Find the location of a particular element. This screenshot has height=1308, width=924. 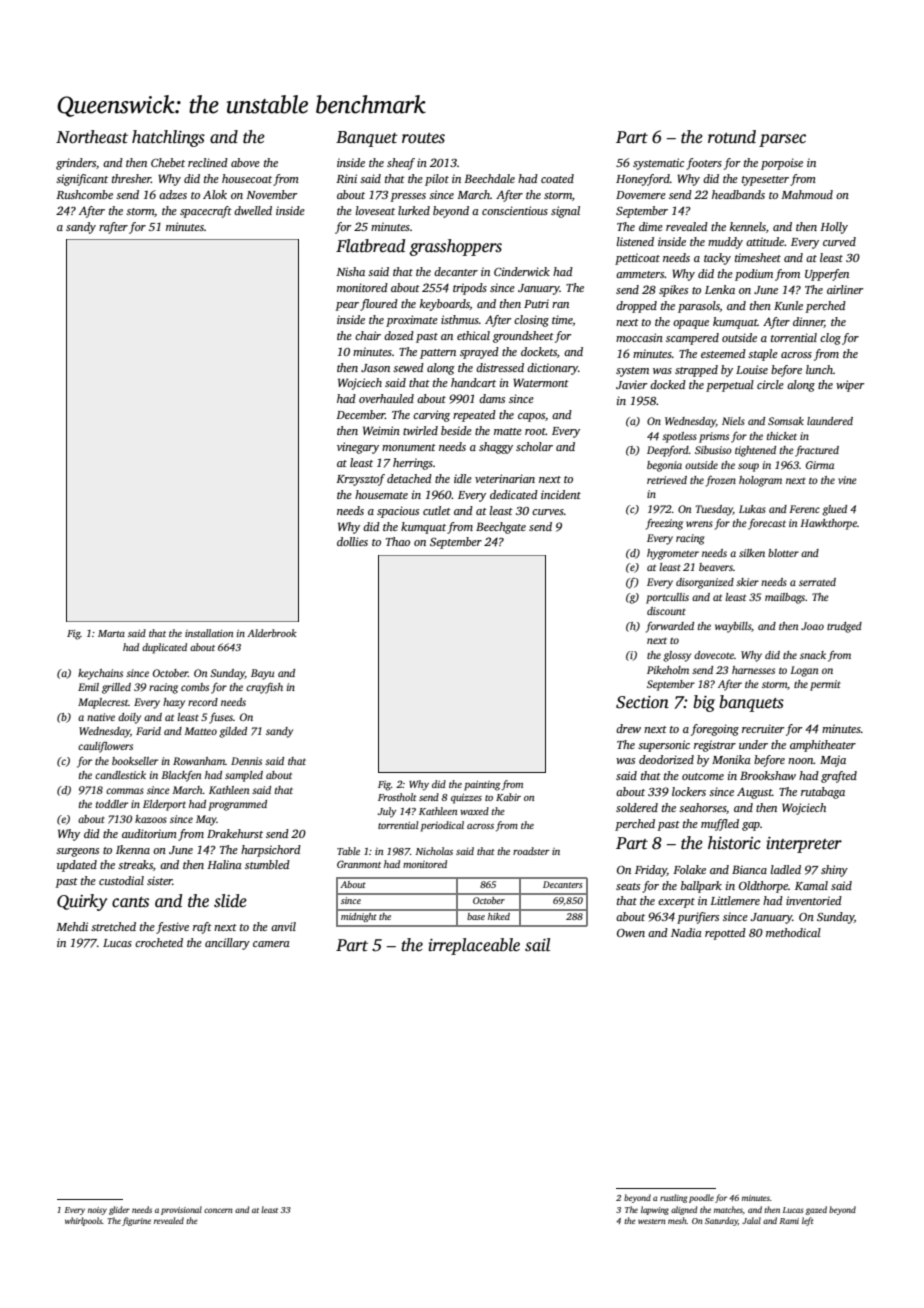

drew is located at coordinates (628, 728).
